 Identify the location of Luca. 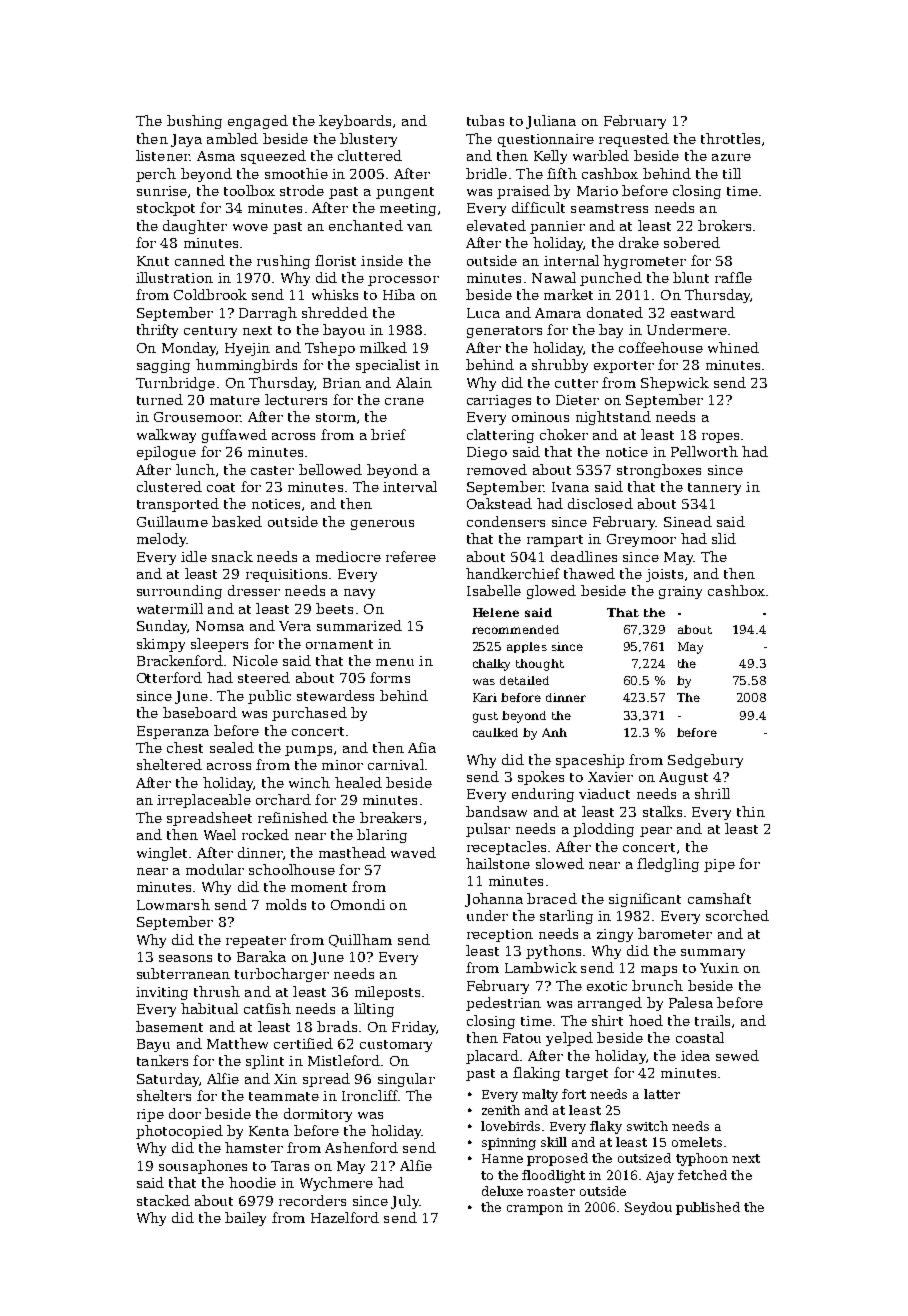
(483, 313).
